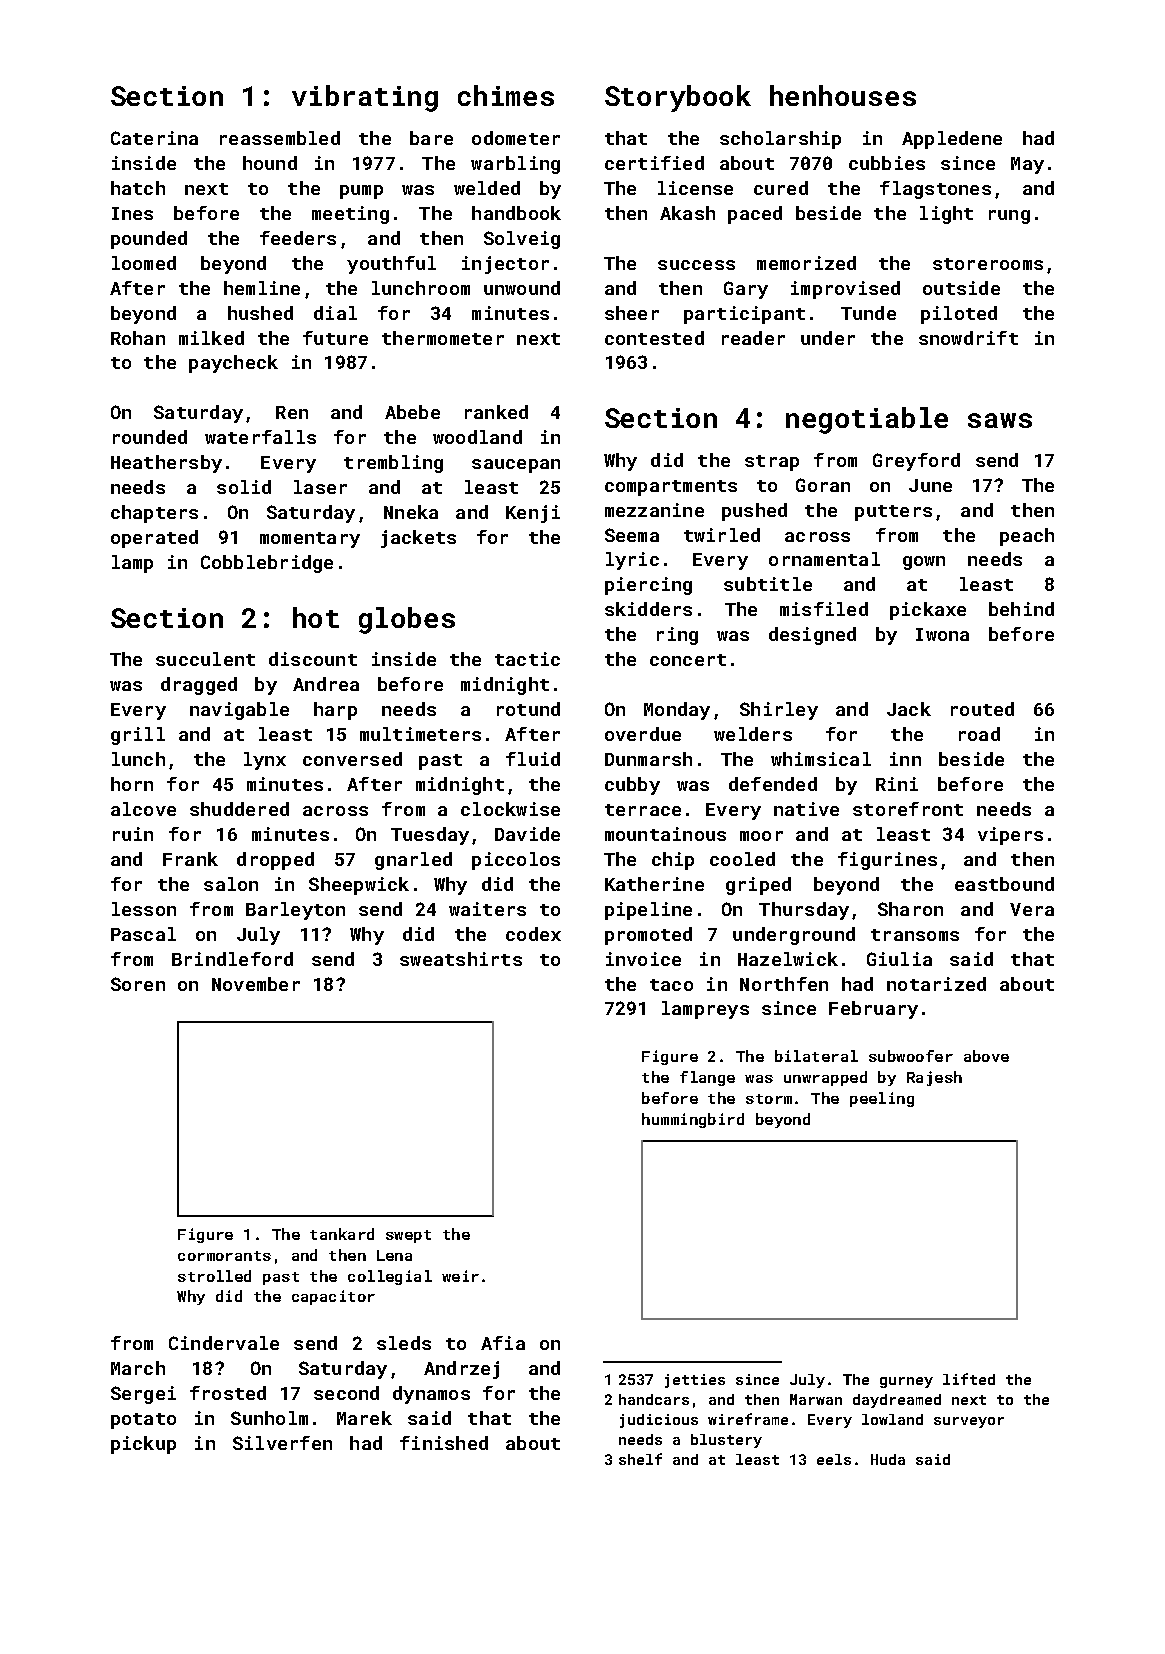 The height and width of the document is (1654, 1165). Describe the element at coordinates (205, 659) in the document. I see `succulent` at that location.
